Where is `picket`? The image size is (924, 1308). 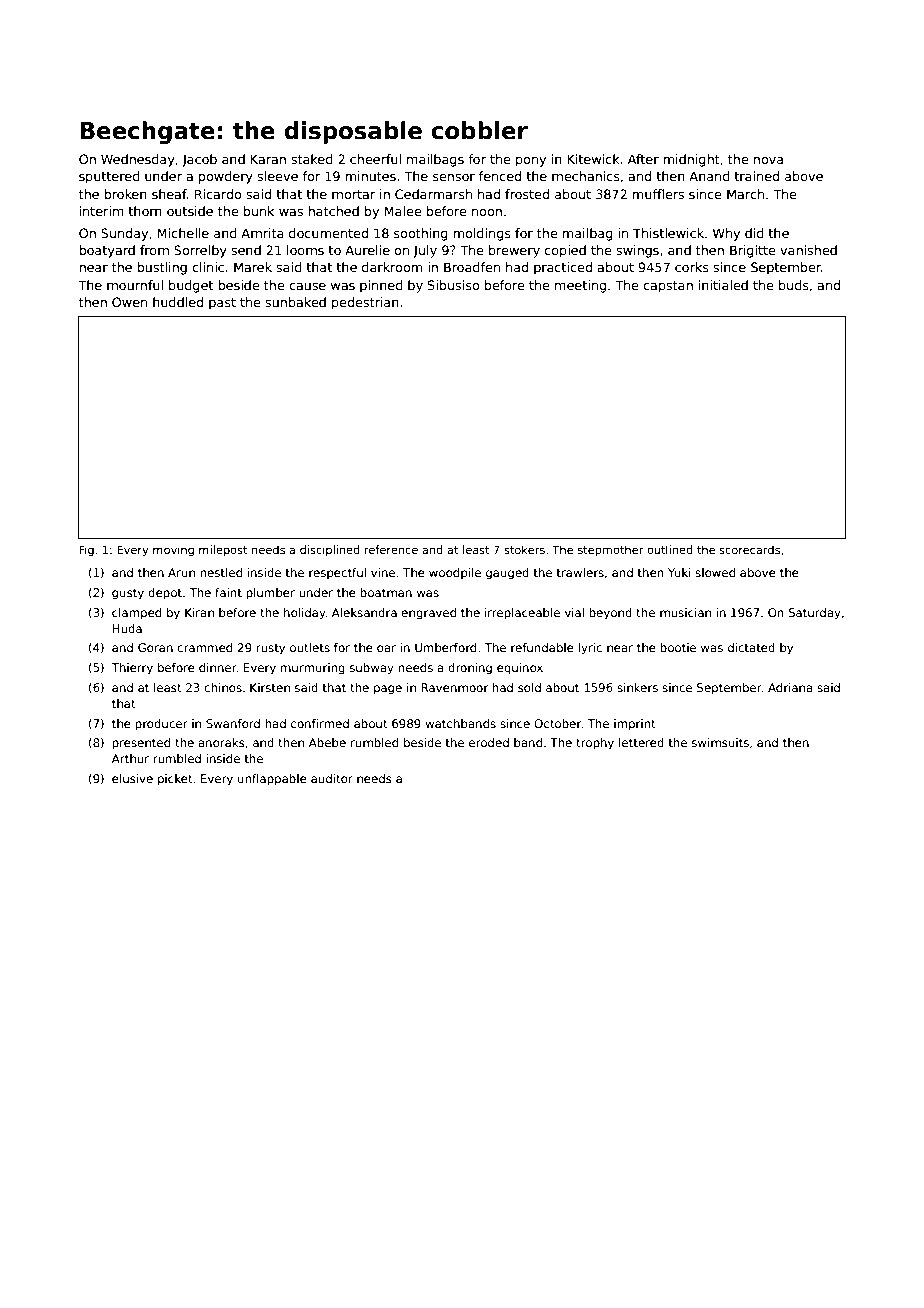
picket is located at coordinates (175, 780).
